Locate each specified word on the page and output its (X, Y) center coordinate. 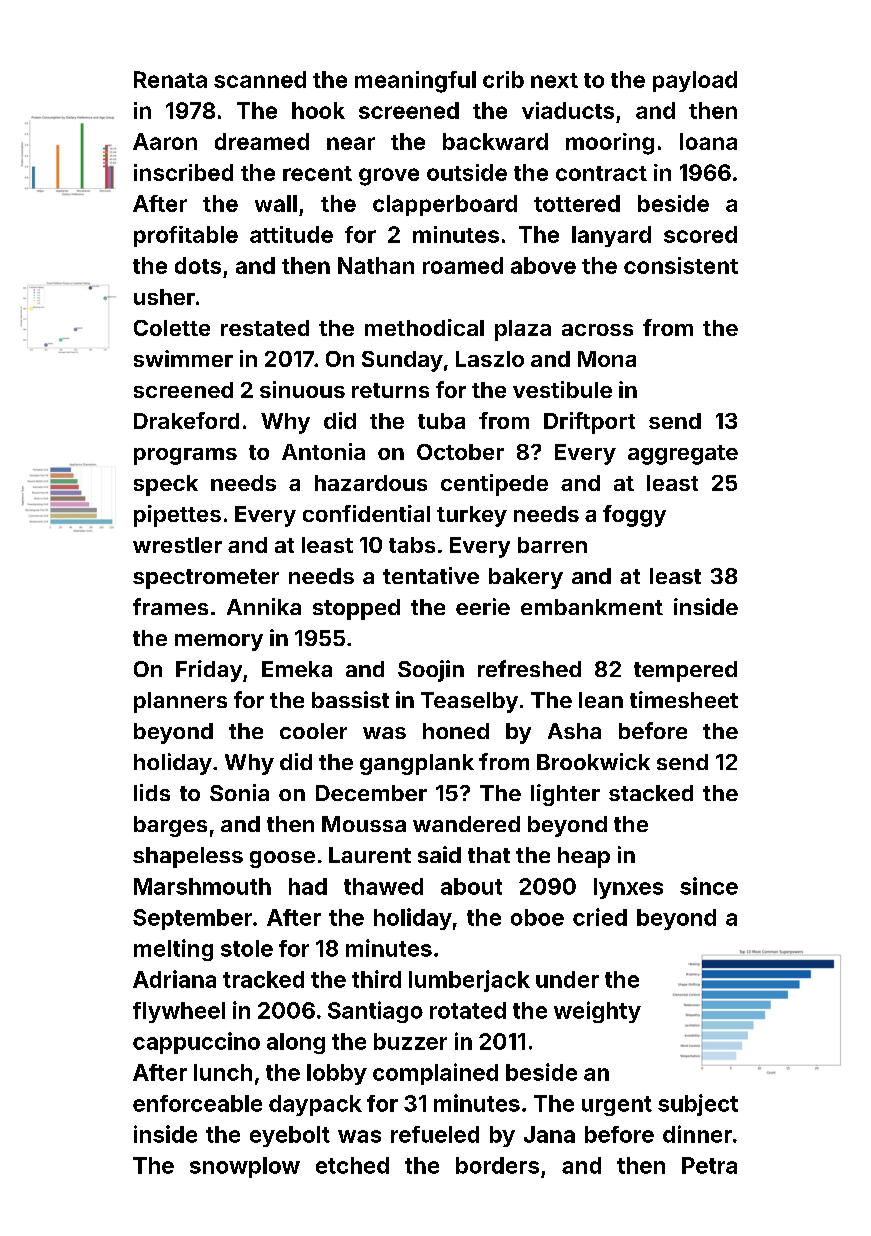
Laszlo (490, 359)
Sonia (239, 792)
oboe (537, 917)
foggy (634, 516)
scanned (260, 79)
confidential (366, 513)
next (554, 80)
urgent (617, 1106)
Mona (607, 359)
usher (164, 297)
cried (600, 917)
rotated (468, 1010)
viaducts (568, 110)
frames (170, 606)
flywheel (179, 1012)
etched (352, 1165)
